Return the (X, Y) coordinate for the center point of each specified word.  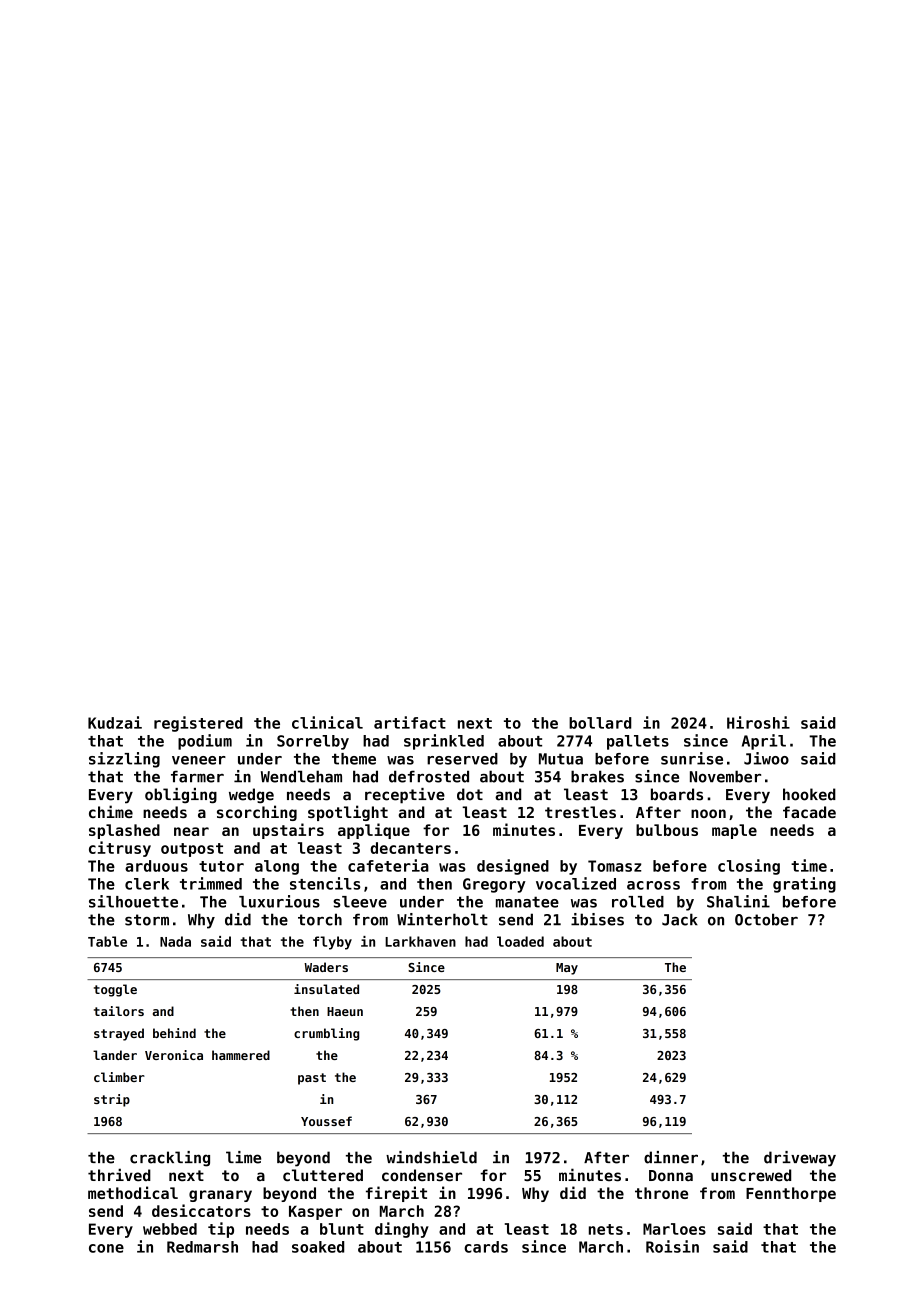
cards (486, 1247)
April (764, 742)
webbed (170, 1229)
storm (147, 920)
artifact (410, 722)
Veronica (174, 1055)
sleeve (360, 902)
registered (198, 724)
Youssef (326, 1121)
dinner (671, 1157)
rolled (638, 902)
